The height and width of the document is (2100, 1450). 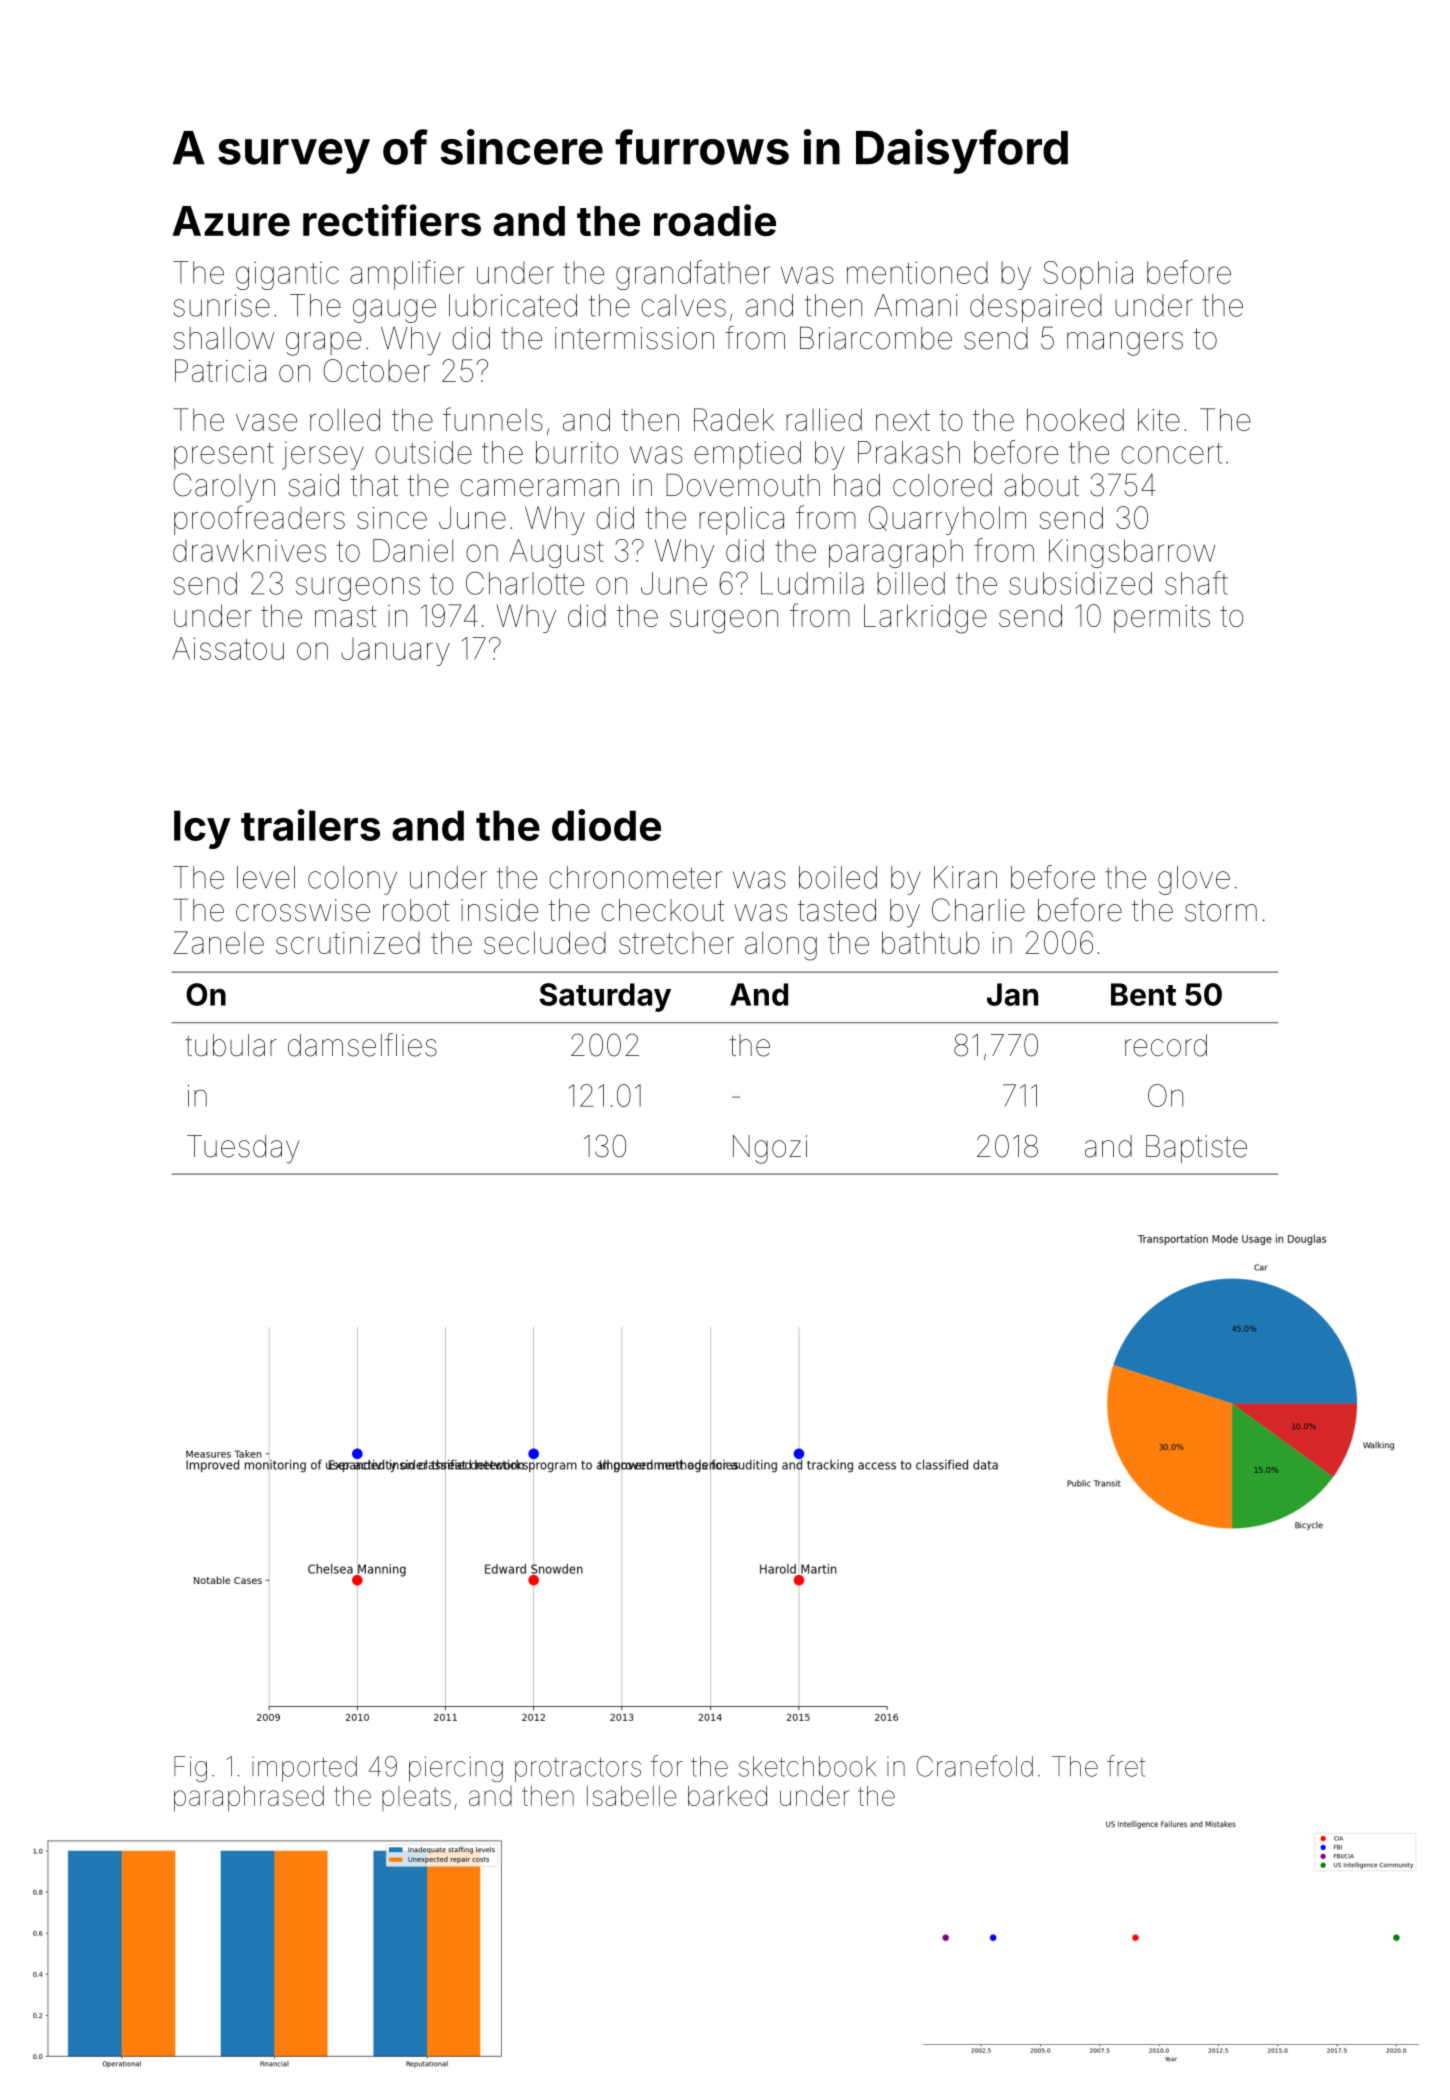 I want to click on damselflies, so click(x=362, y=1045).
